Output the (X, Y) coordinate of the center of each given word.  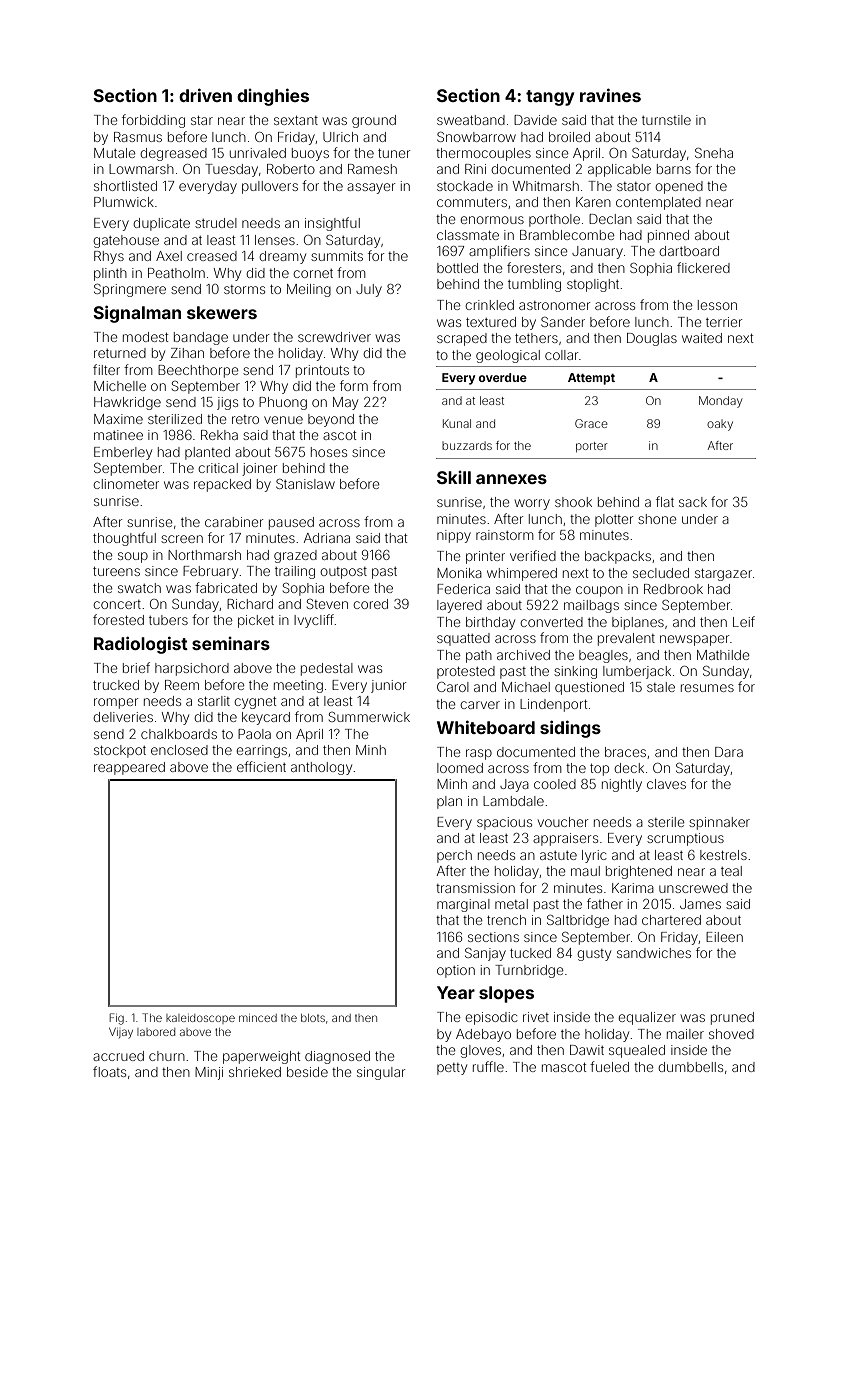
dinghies (273, 97)
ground (374, 121)
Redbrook (673, 589)
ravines (610, 95)
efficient (261, 766)
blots (313, 1018)
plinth (110, 274)
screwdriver (334, 337)
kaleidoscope (200, 1019)
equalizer (647, 1018)
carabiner (234, 522)
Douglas (652, 339)
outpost (343, 573)
